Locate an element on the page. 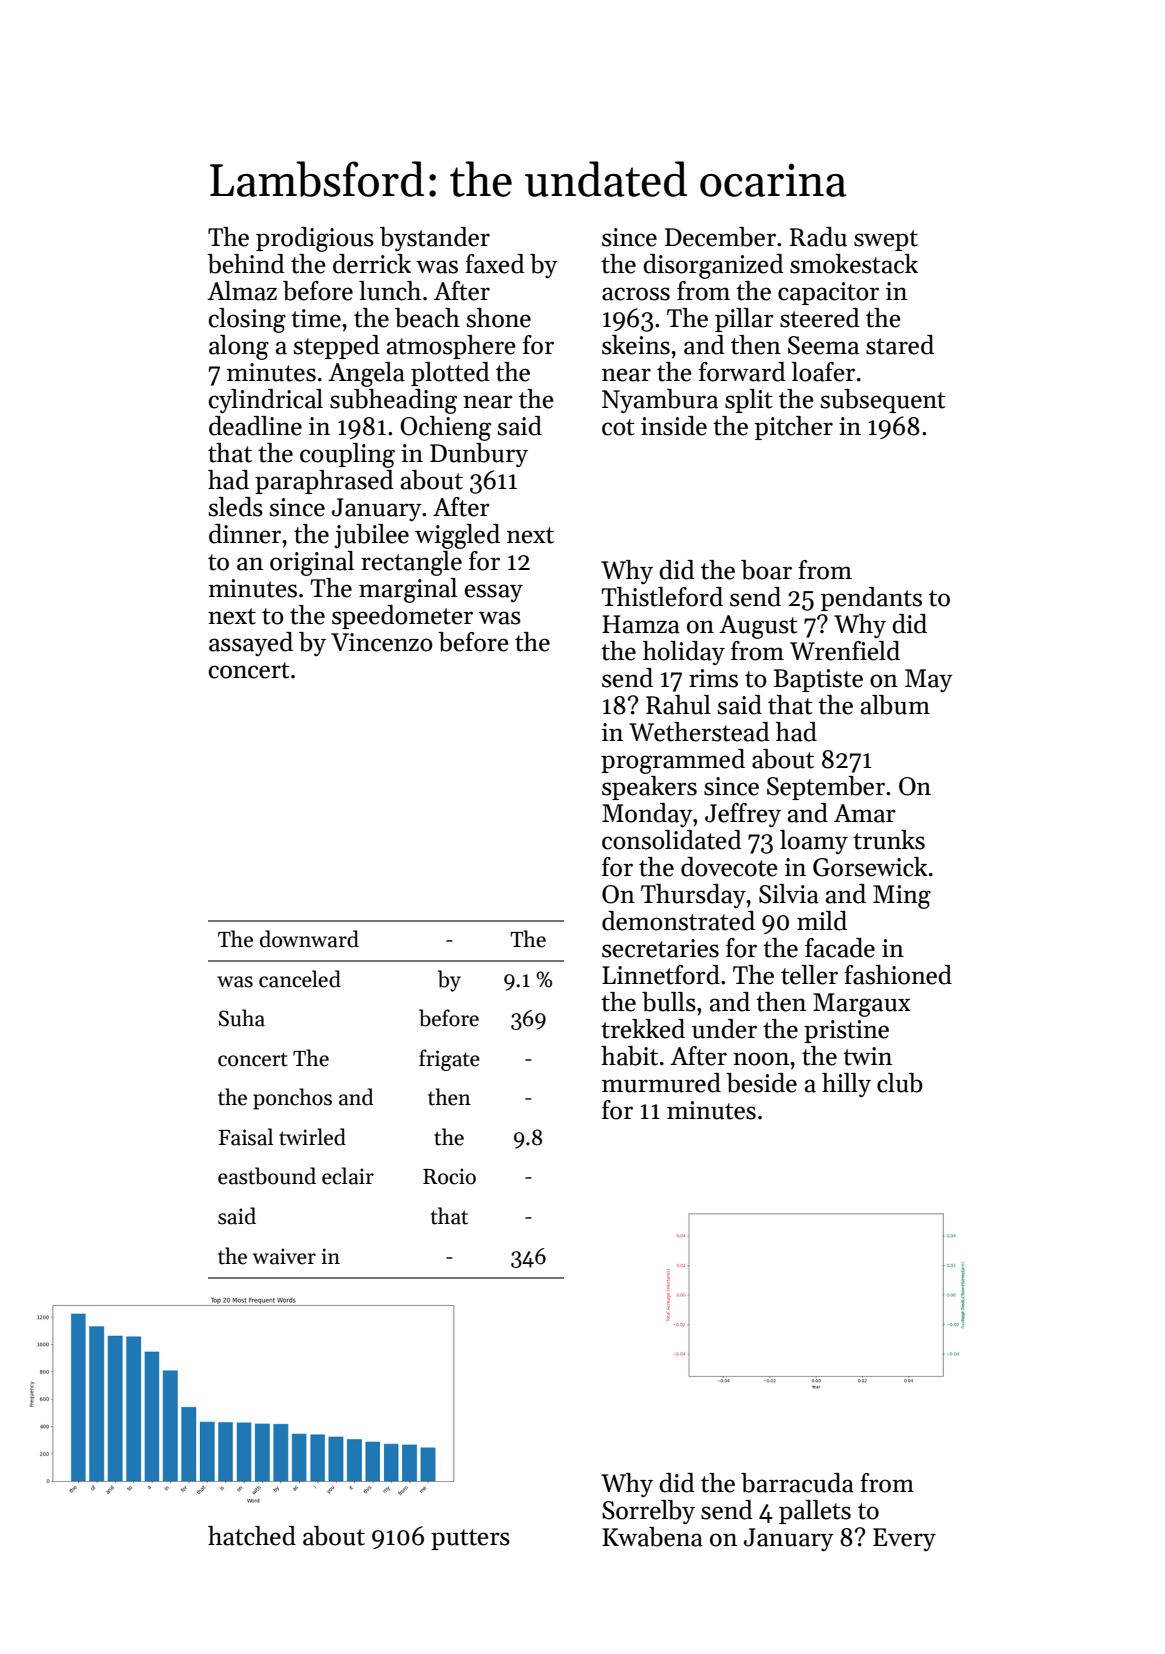 The height and width of the page is (1654, 1165). hilly is located at coordinates (846, 1085).
